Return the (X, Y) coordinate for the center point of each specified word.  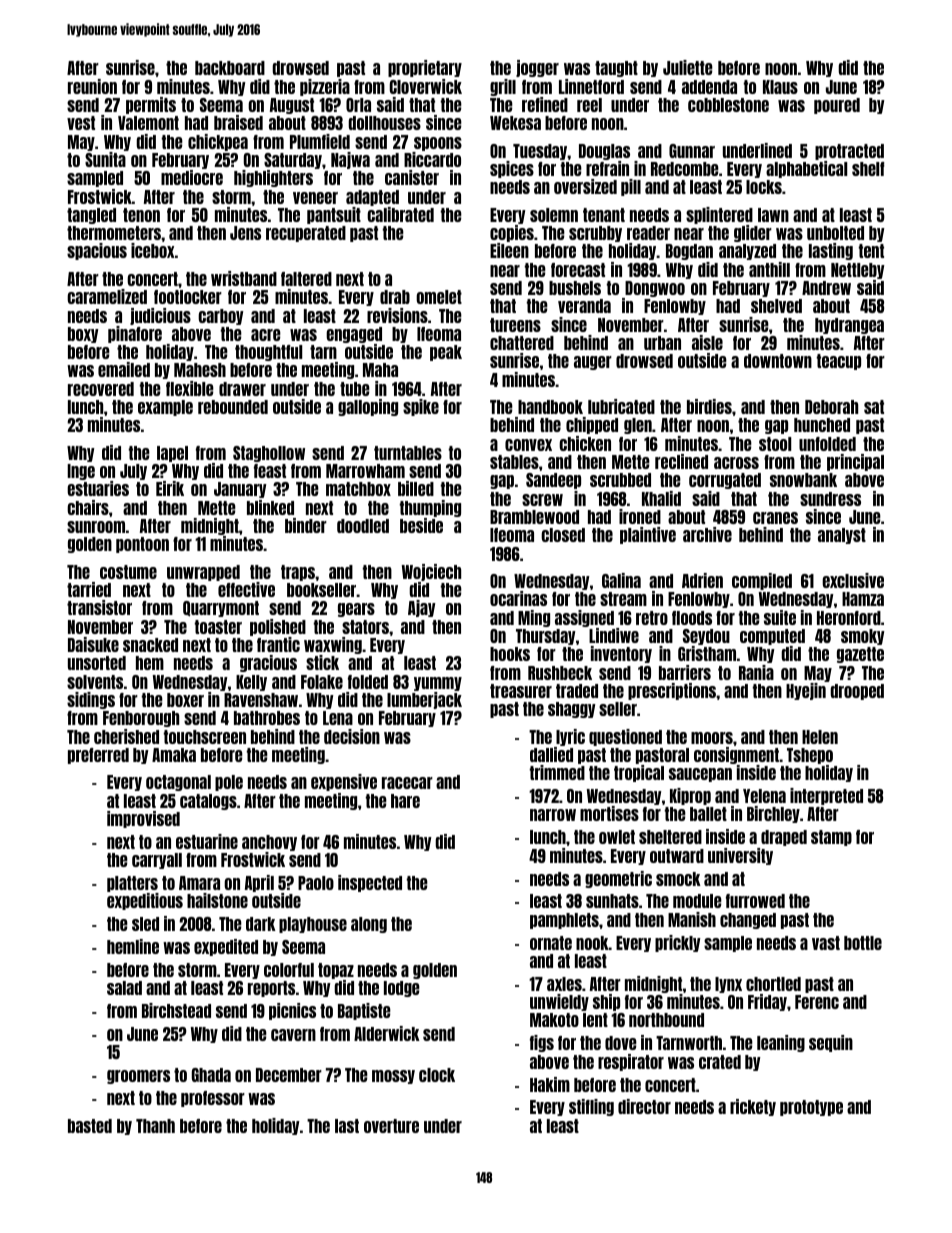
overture (391, 1126)
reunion (92, 86)
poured (837, 106)
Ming (534, 618)
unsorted (97, 663)
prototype (811, 1108)
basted (90, 1126)
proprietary (425, 68)
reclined (681, 461)
